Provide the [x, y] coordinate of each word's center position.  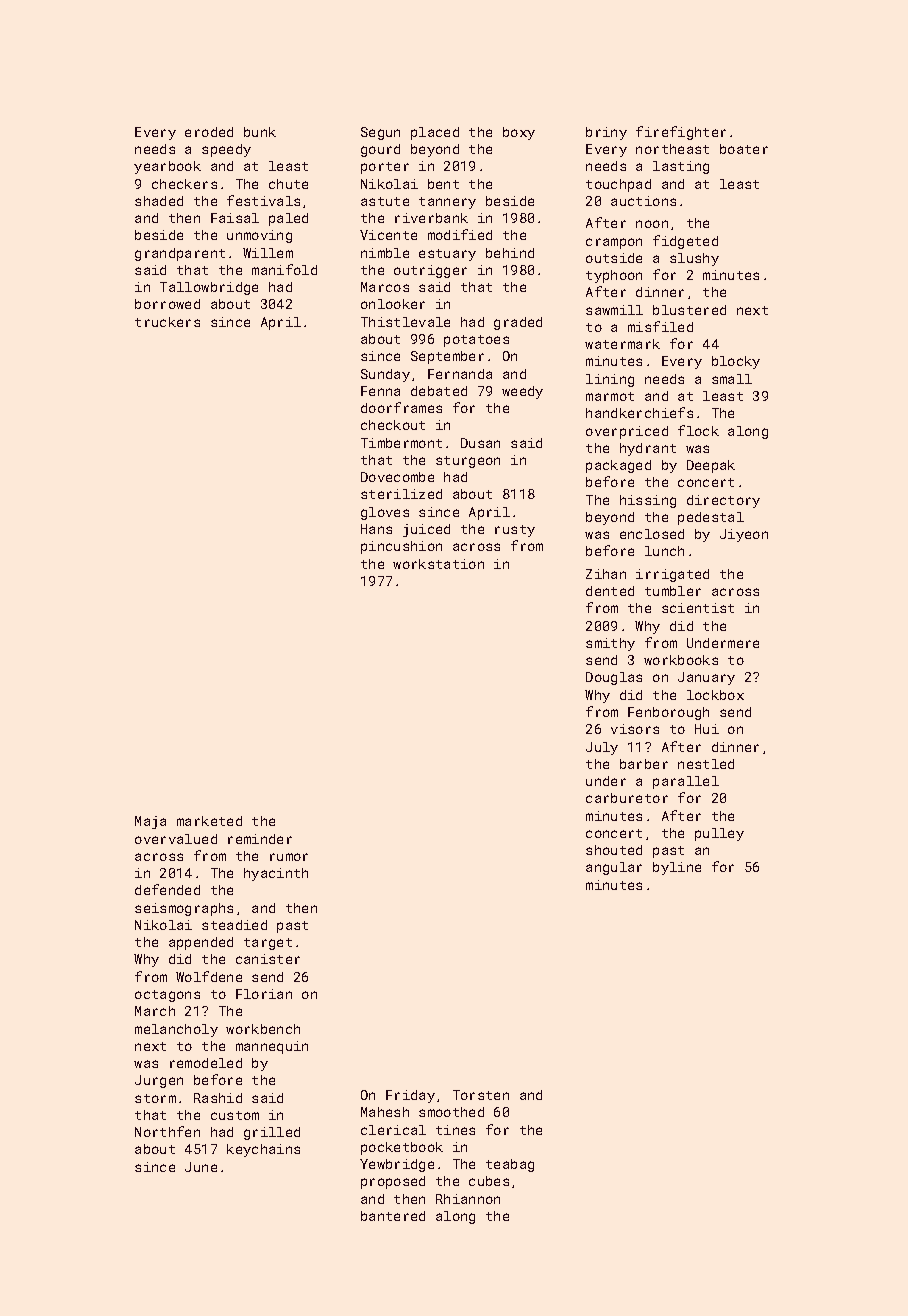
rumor [289, 857]
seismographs [184, 909]
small [732, 379]
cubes [489, 1181]
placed [435, 133]
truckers [167, 322]
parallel [686, 782]
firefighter [681, 133]
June [201, 1167]
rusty [515, 531]
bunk [260, 132]
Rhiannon [468, 1199]
